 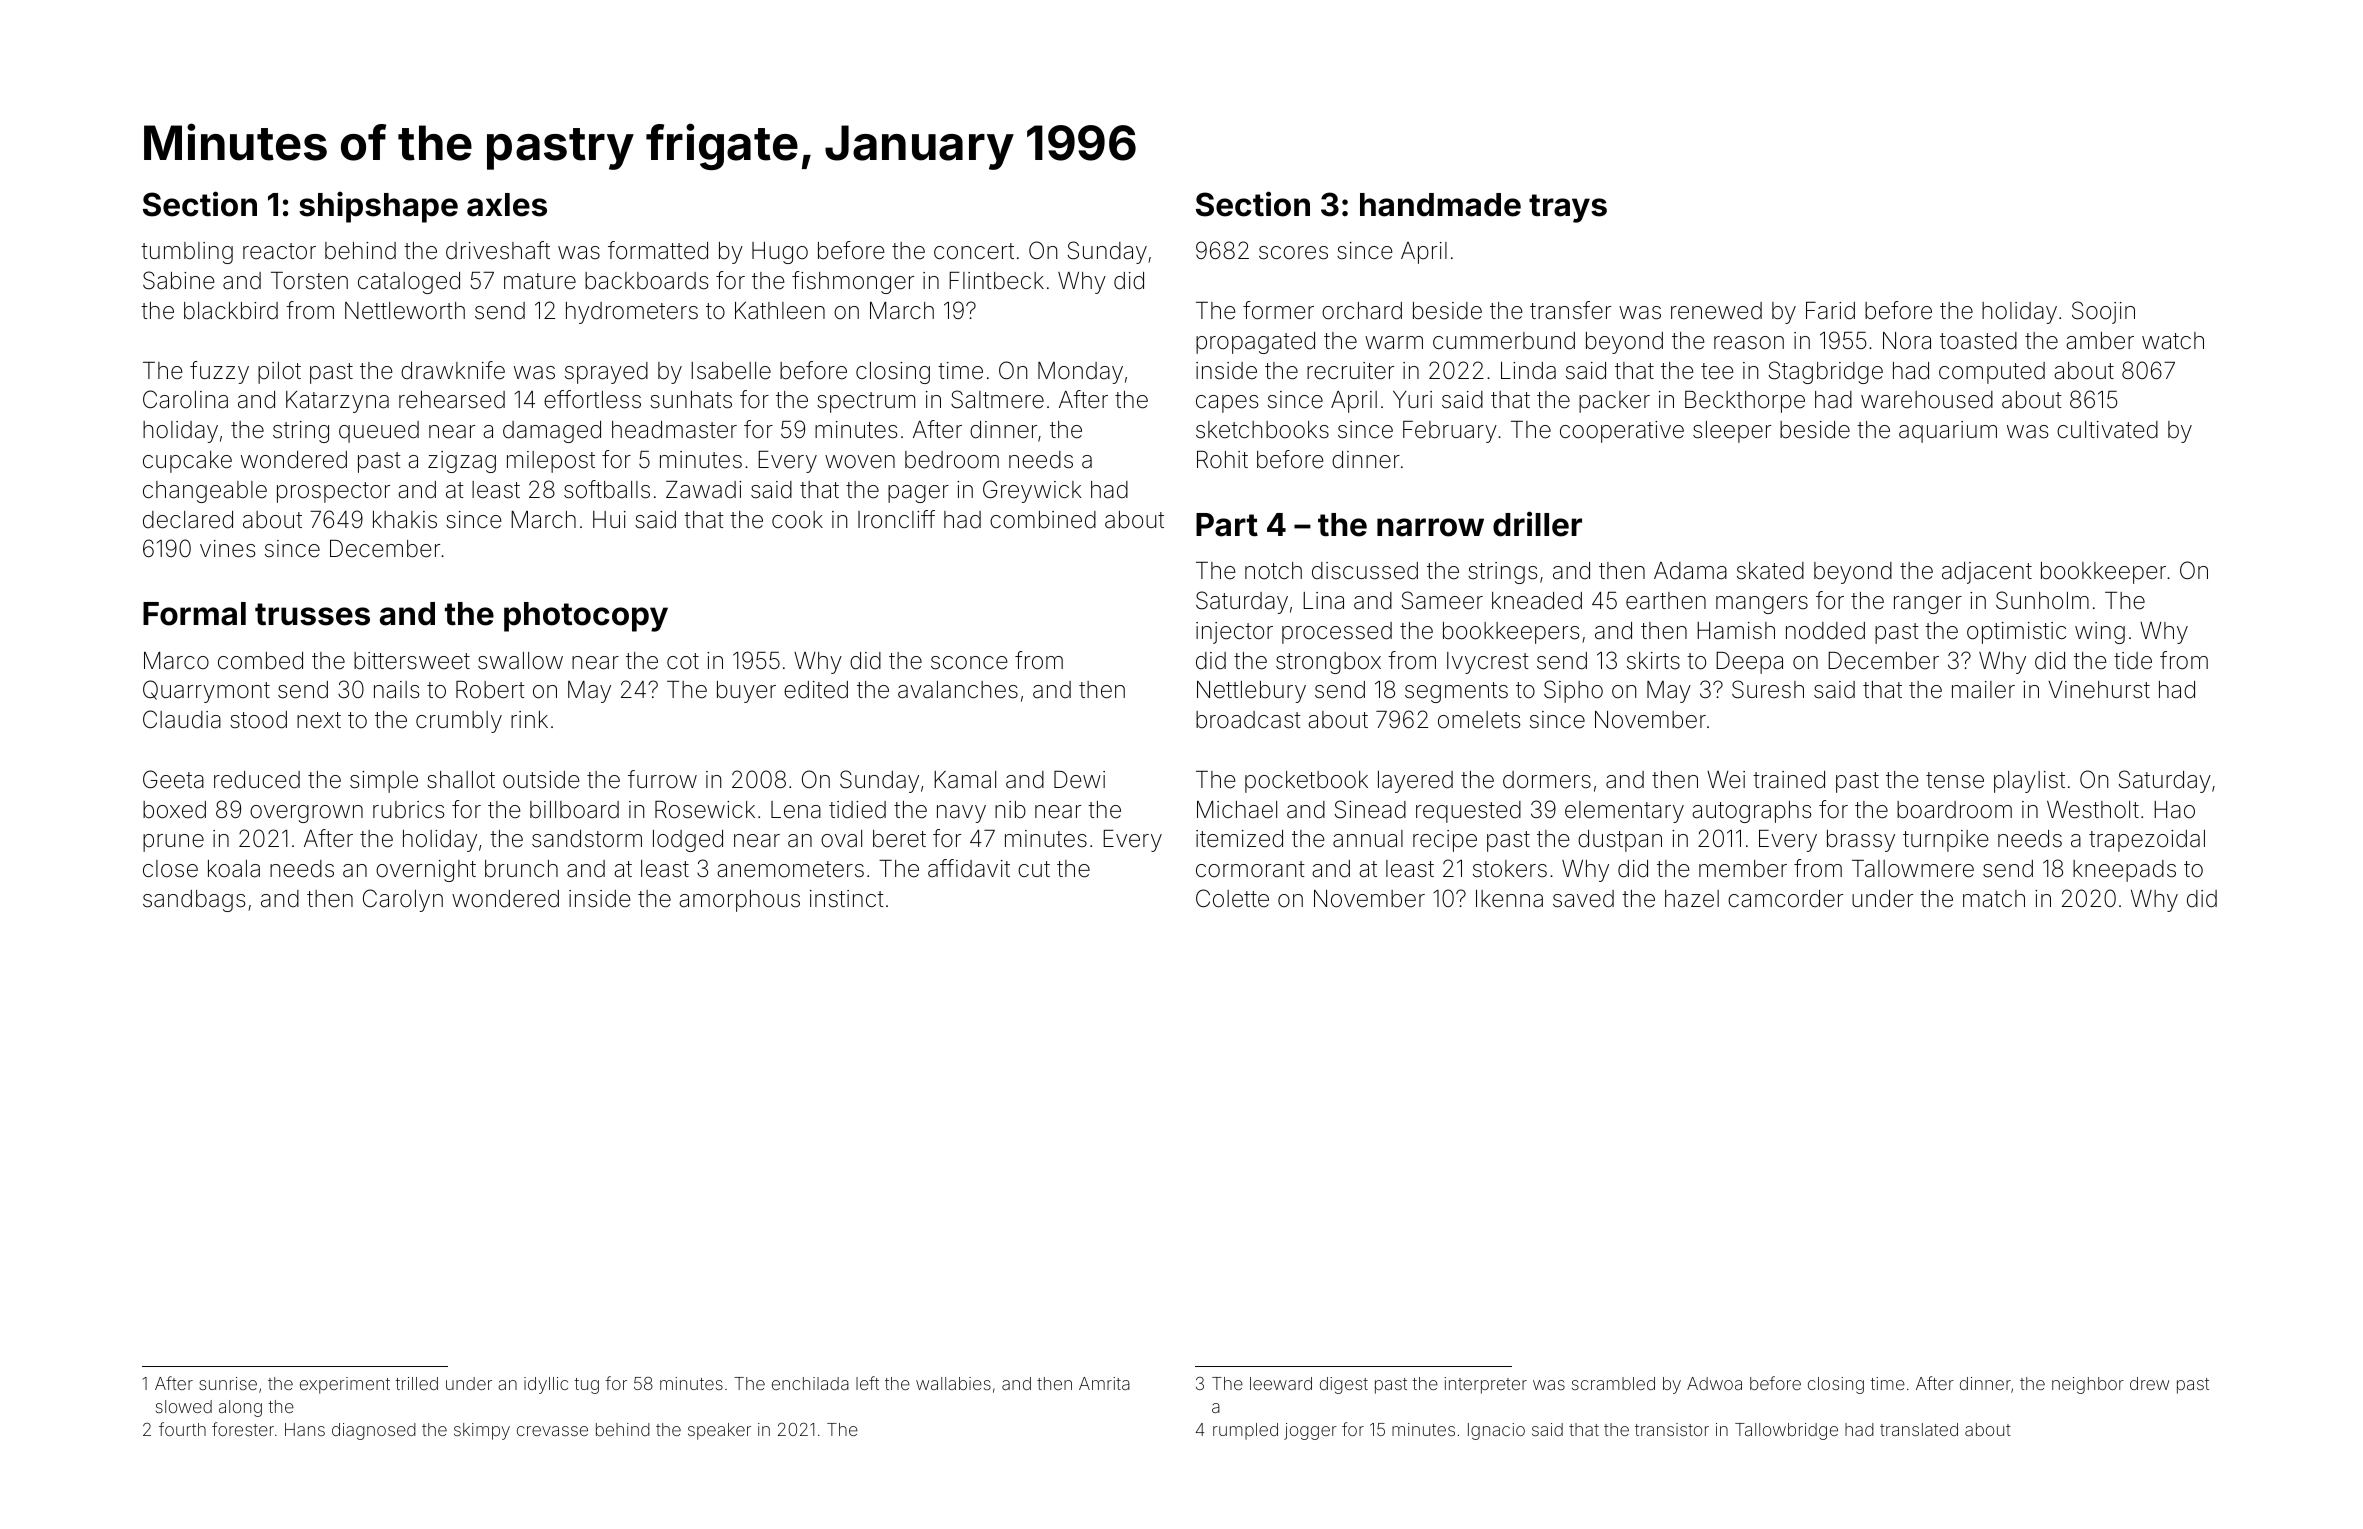 What do you see at coordinates (1913, 869) in the document?
I see `Tallowmere` at bounding box center [1913, 869].
